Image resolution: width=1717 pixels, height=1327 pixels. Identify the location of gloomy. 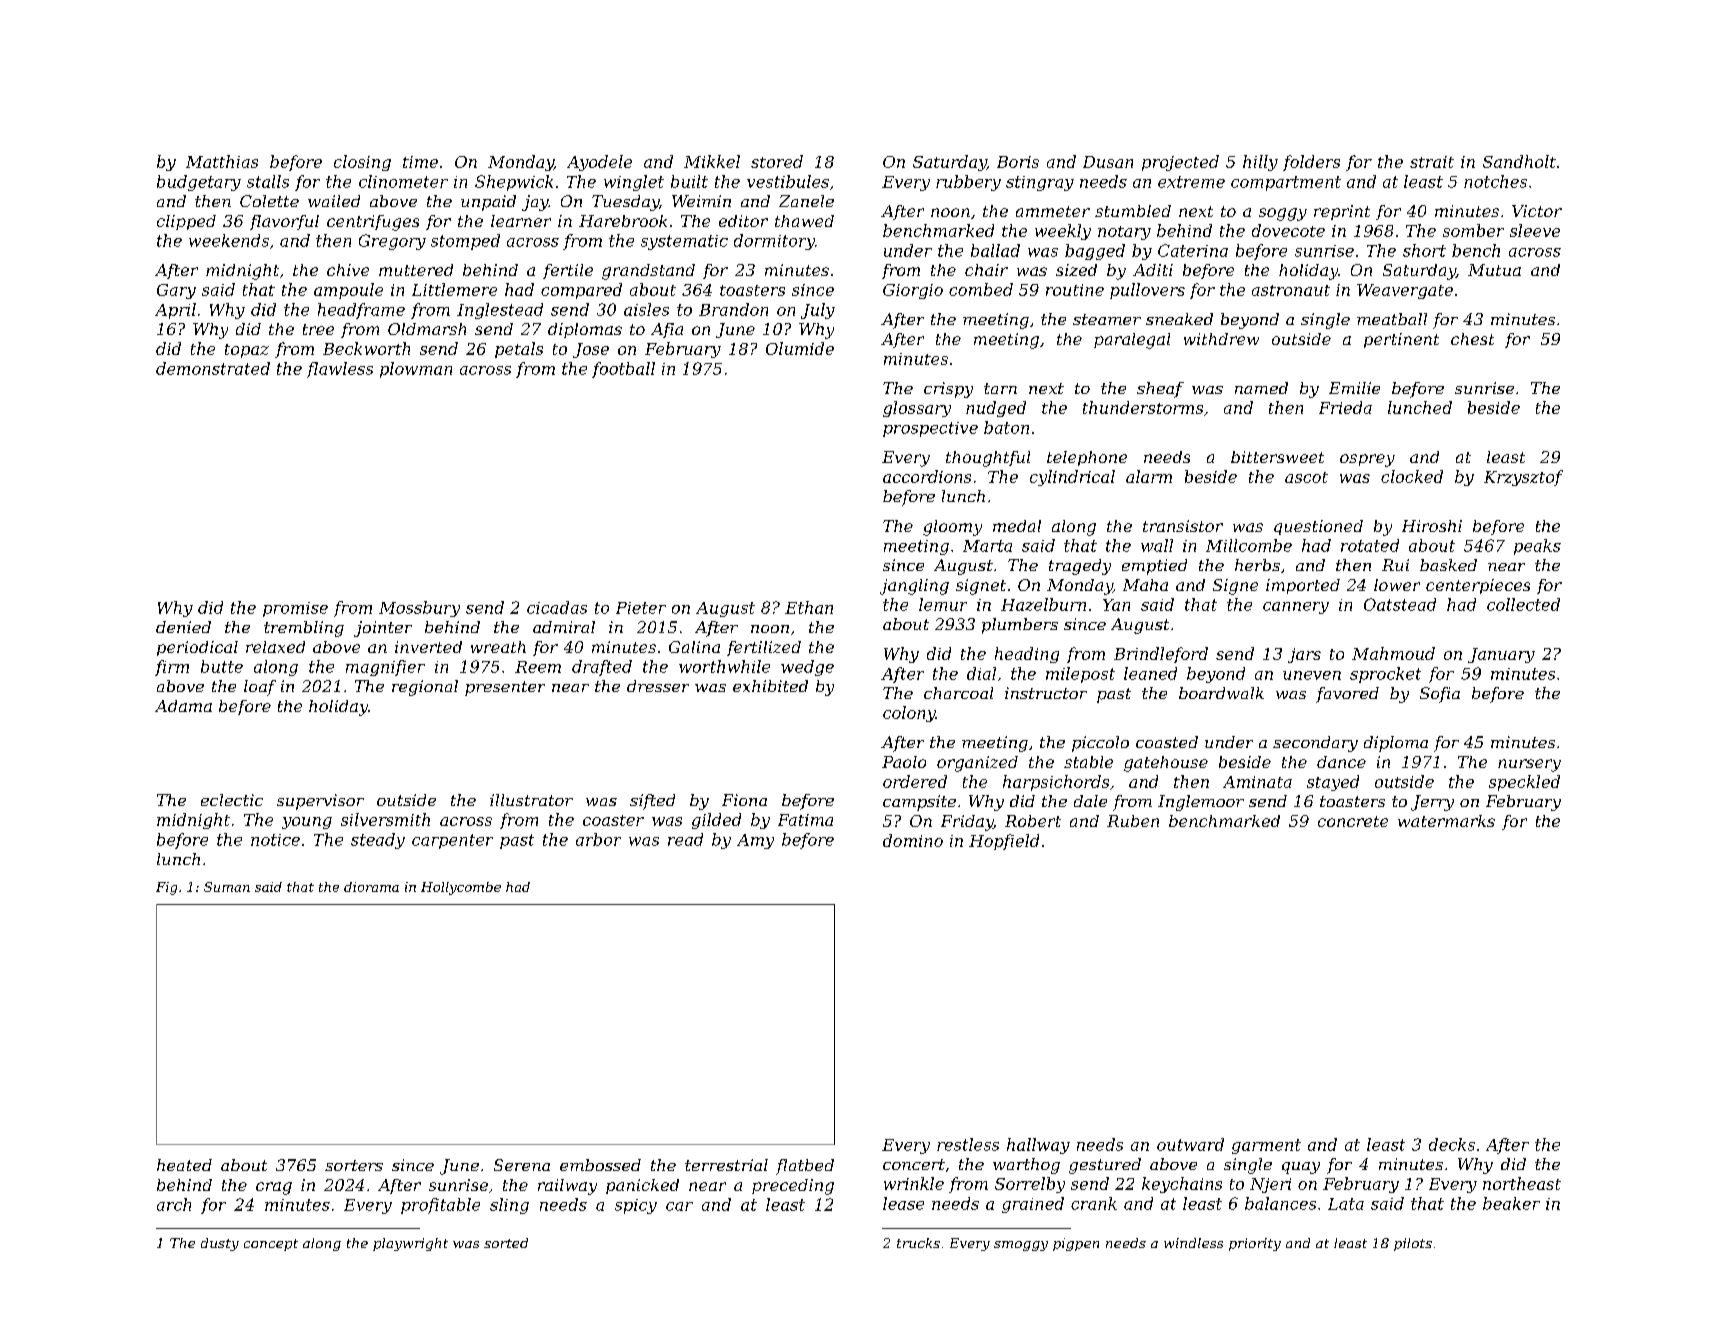
(952, 528).
